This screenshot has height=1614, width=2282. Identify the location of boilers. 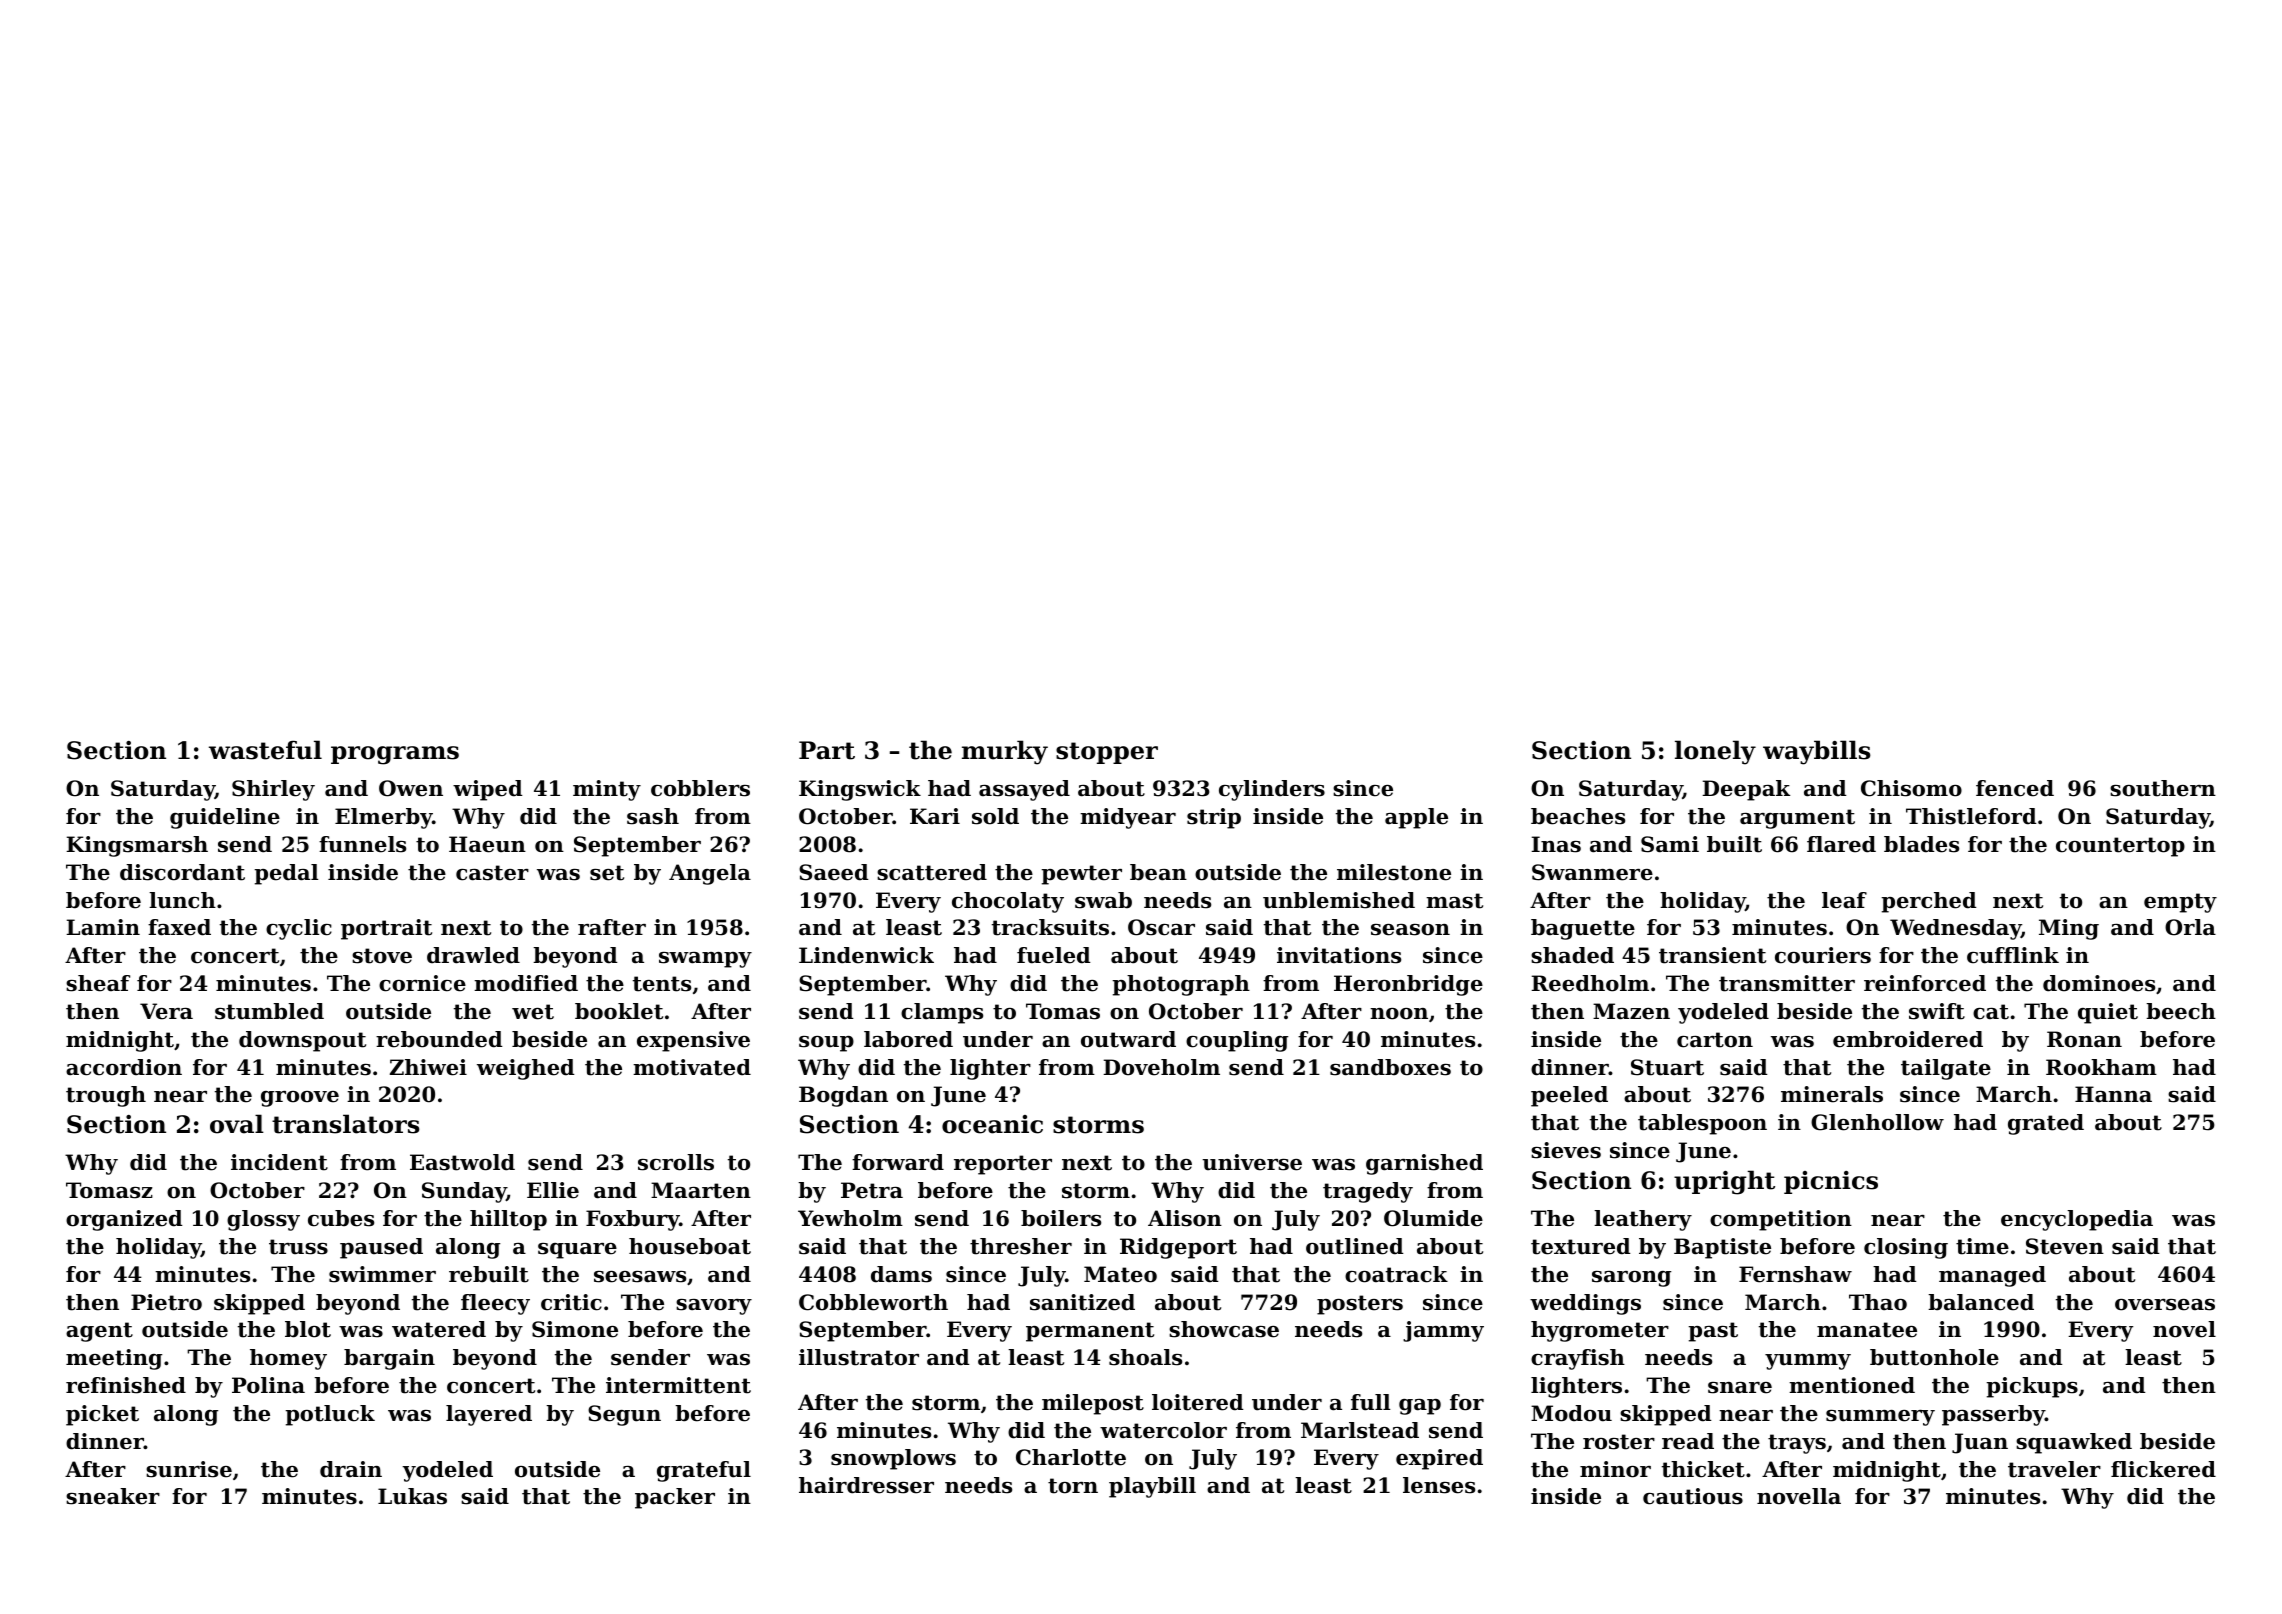
(1061, 1218).
